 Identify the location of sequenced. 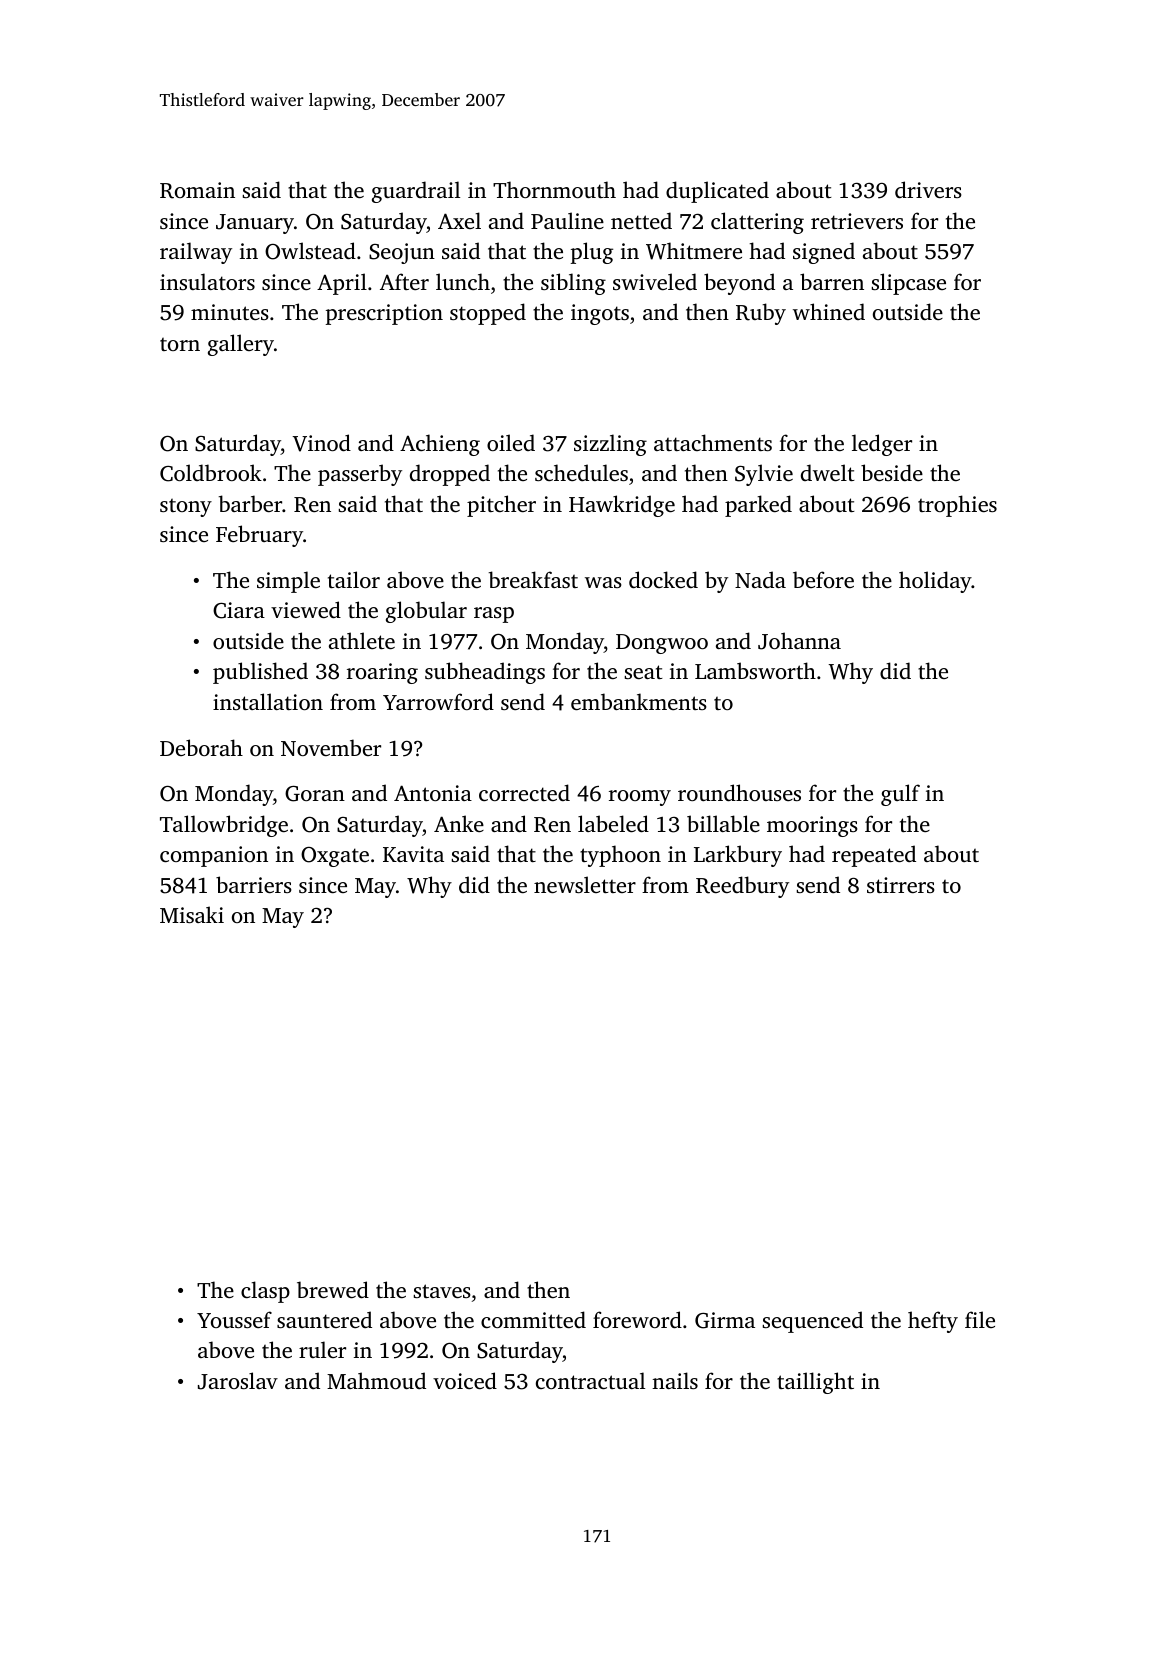
(812, 1322).
